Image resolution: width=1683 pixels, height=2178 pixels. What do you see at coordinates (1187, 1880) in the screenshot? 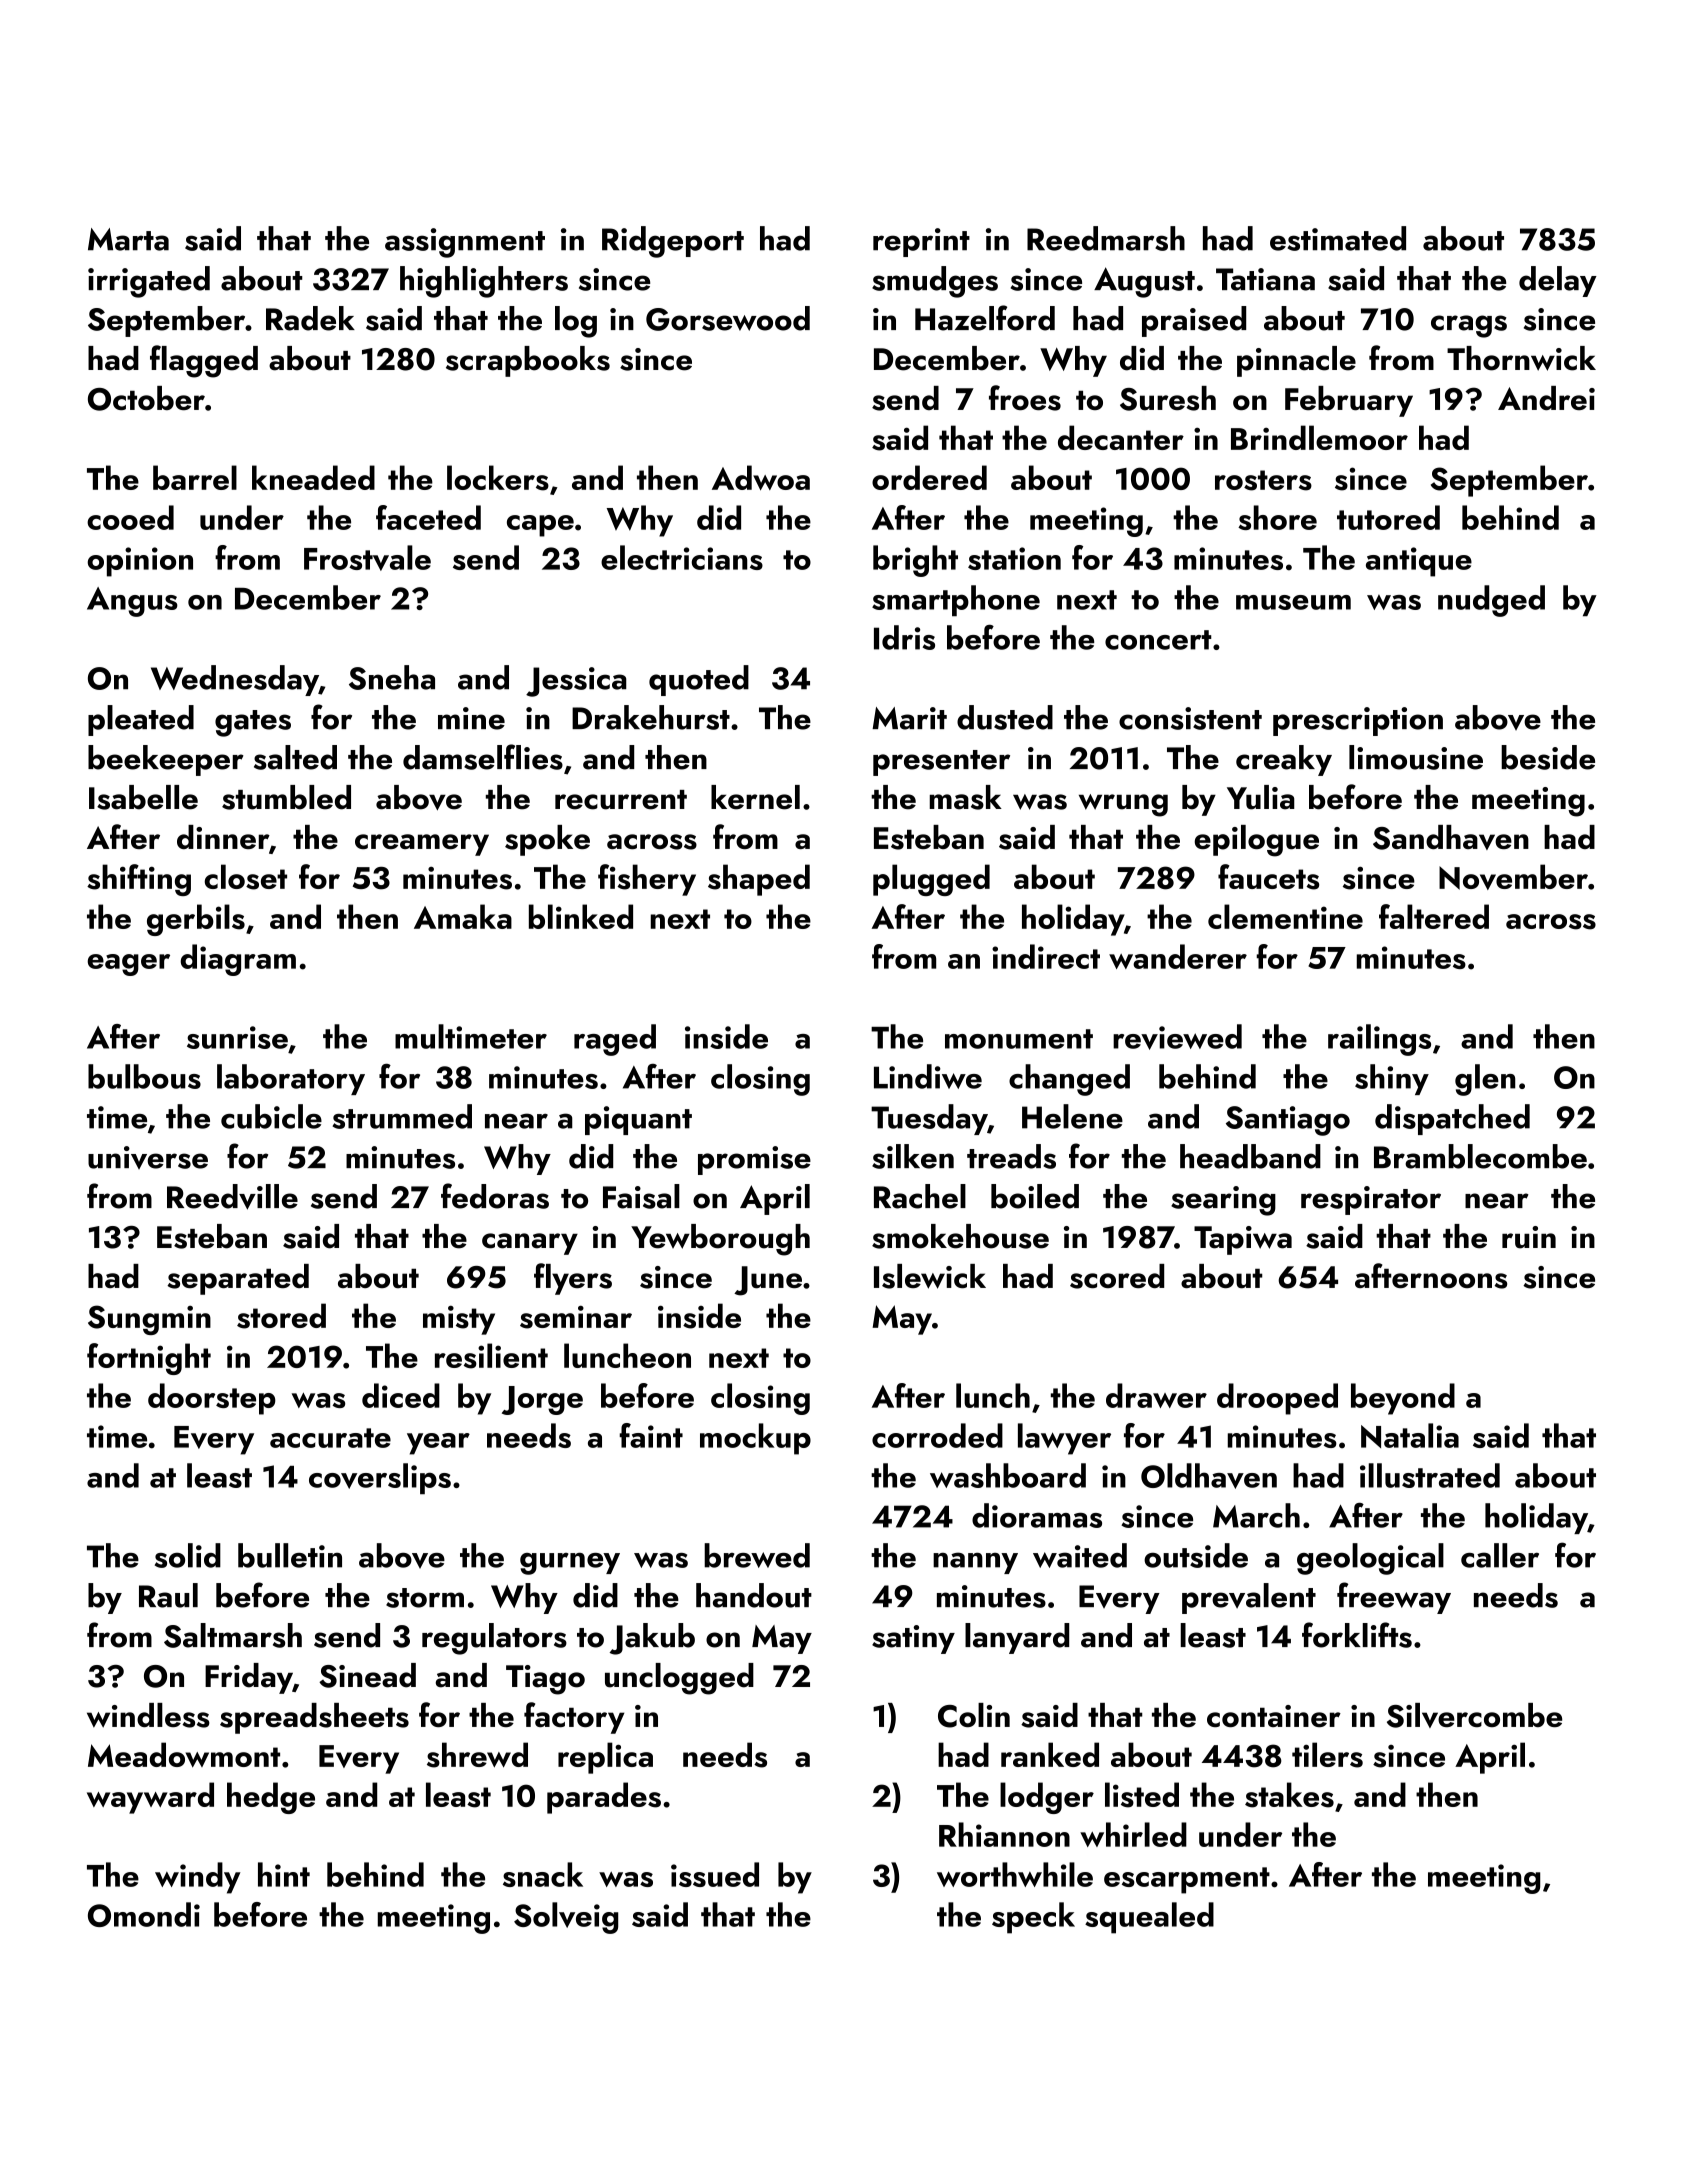
I see `escarpment` at bounding box center [1187, 1880].
